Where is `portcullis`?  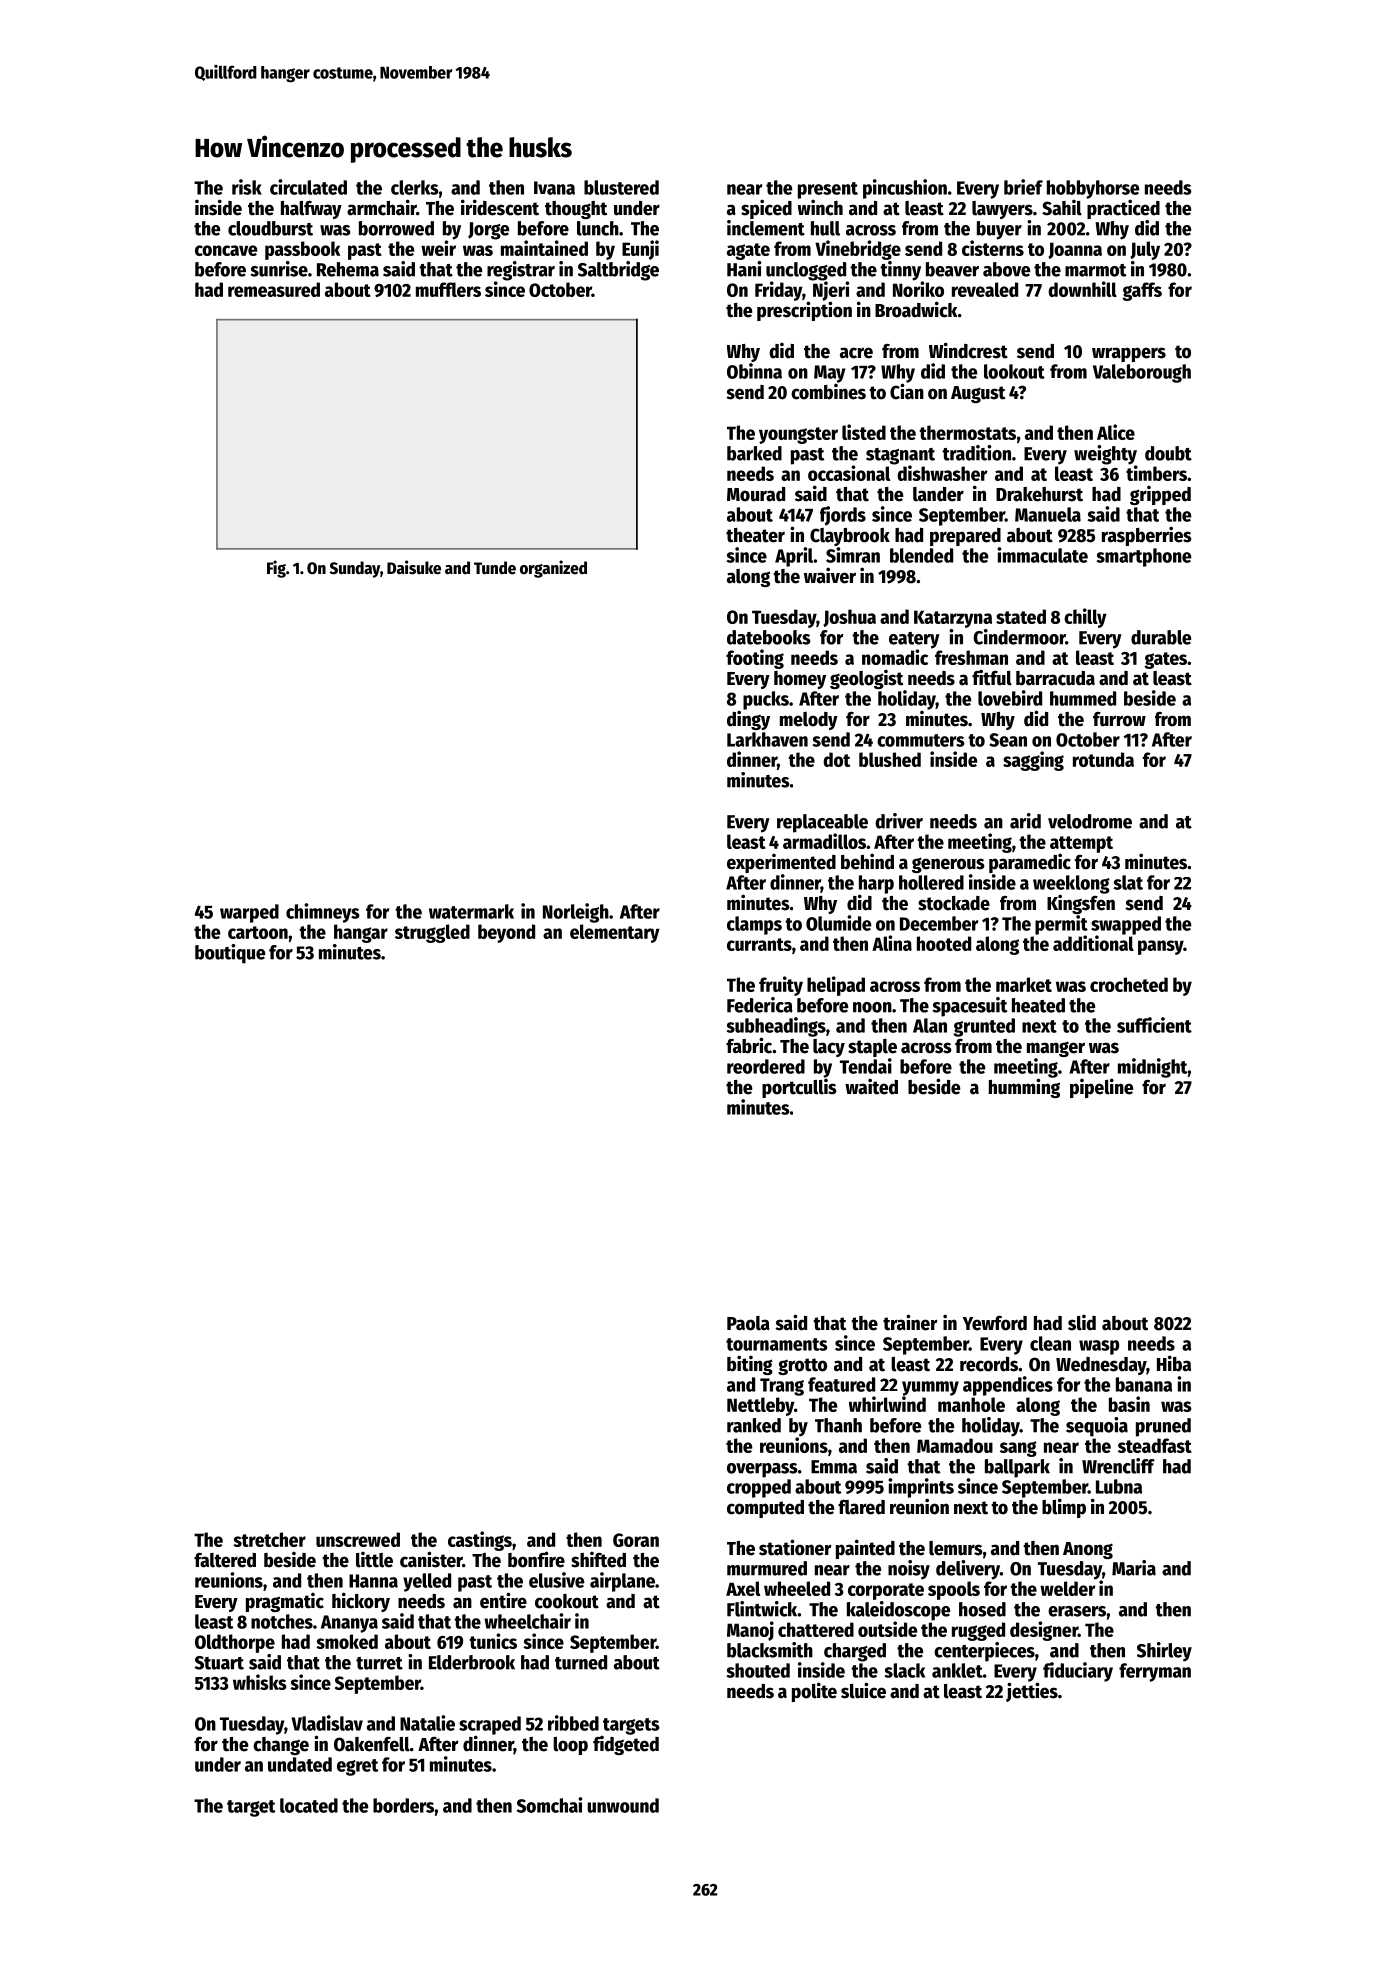 portcullis is located at coordinates (799, 1088).
